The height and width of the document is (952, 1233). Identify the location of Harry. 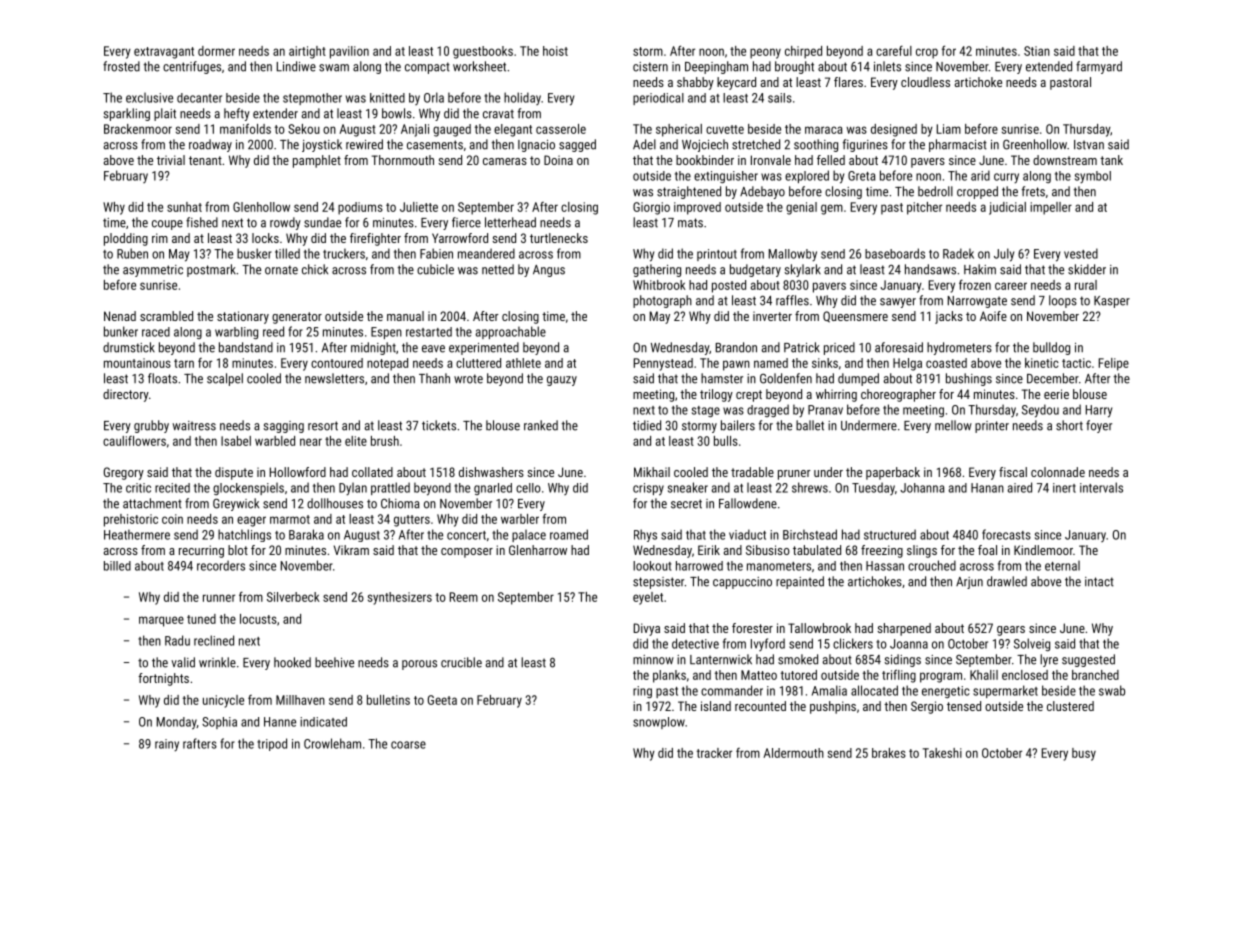
(1099, 411).
